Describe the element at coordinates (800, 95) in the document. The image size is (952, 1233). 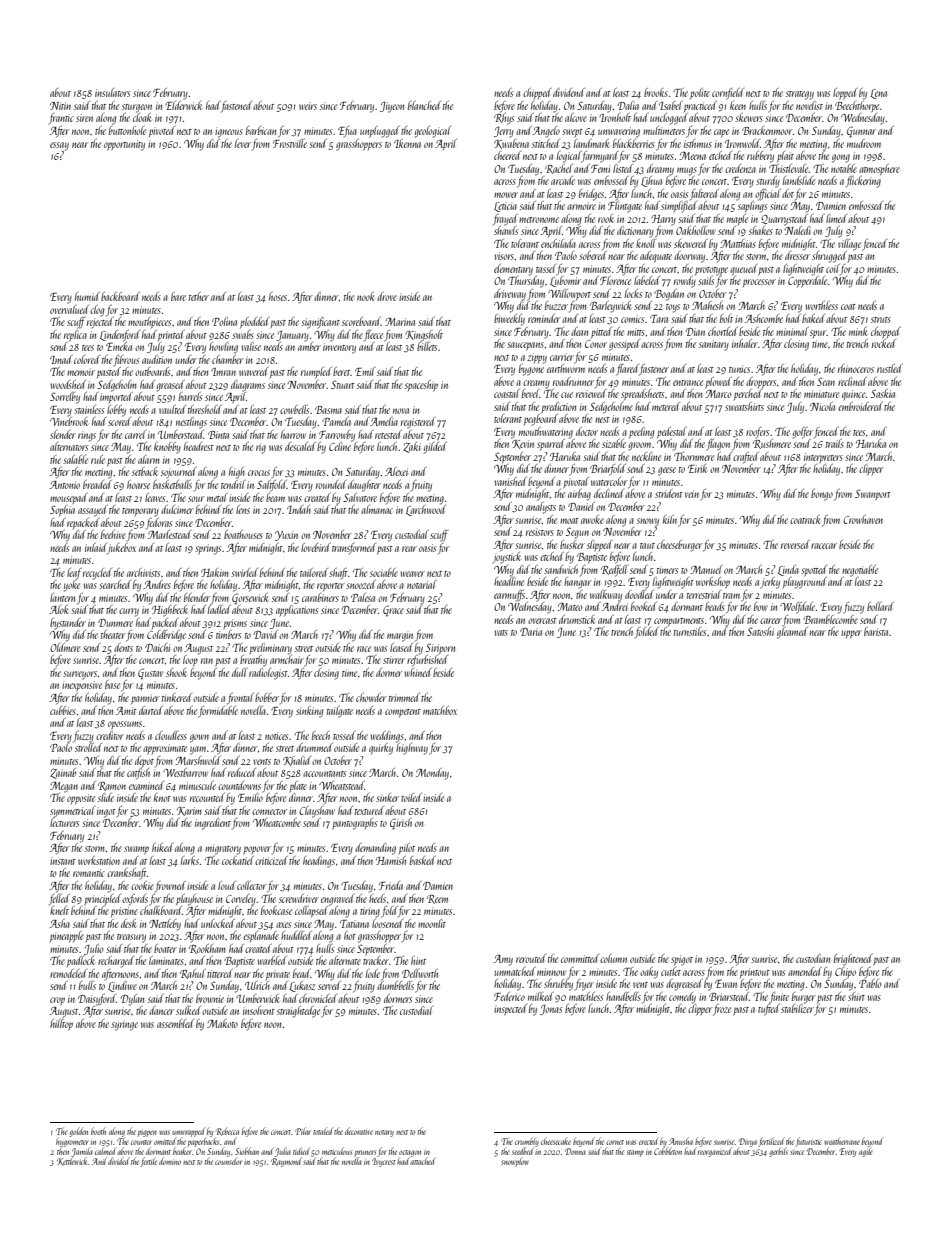
I see `strategy` at that location.
